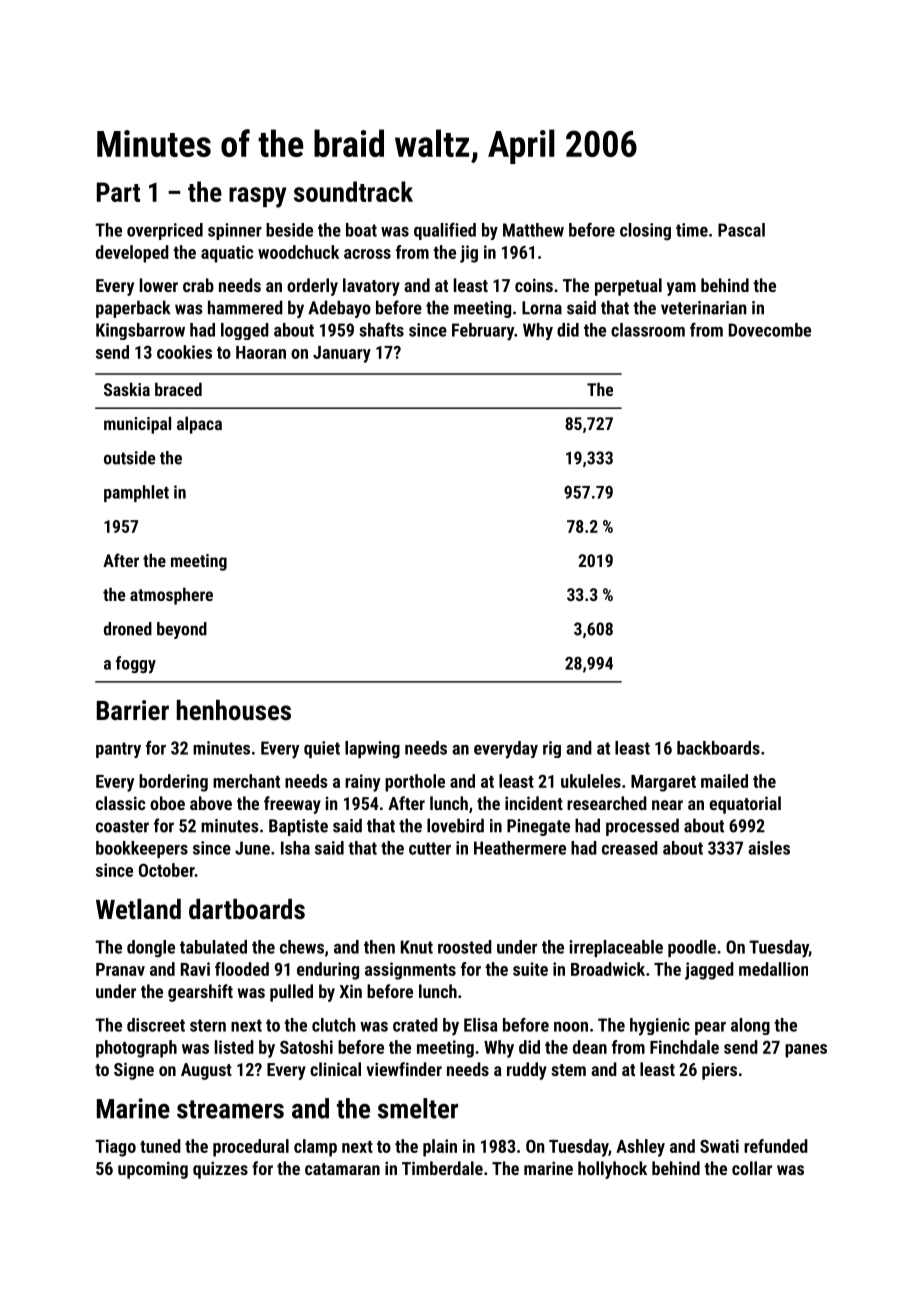 This screenshot has width=924, height=1314. Describe the element at coordinates (542, 308) in the screenshot. I see `Lorna` at that location.
